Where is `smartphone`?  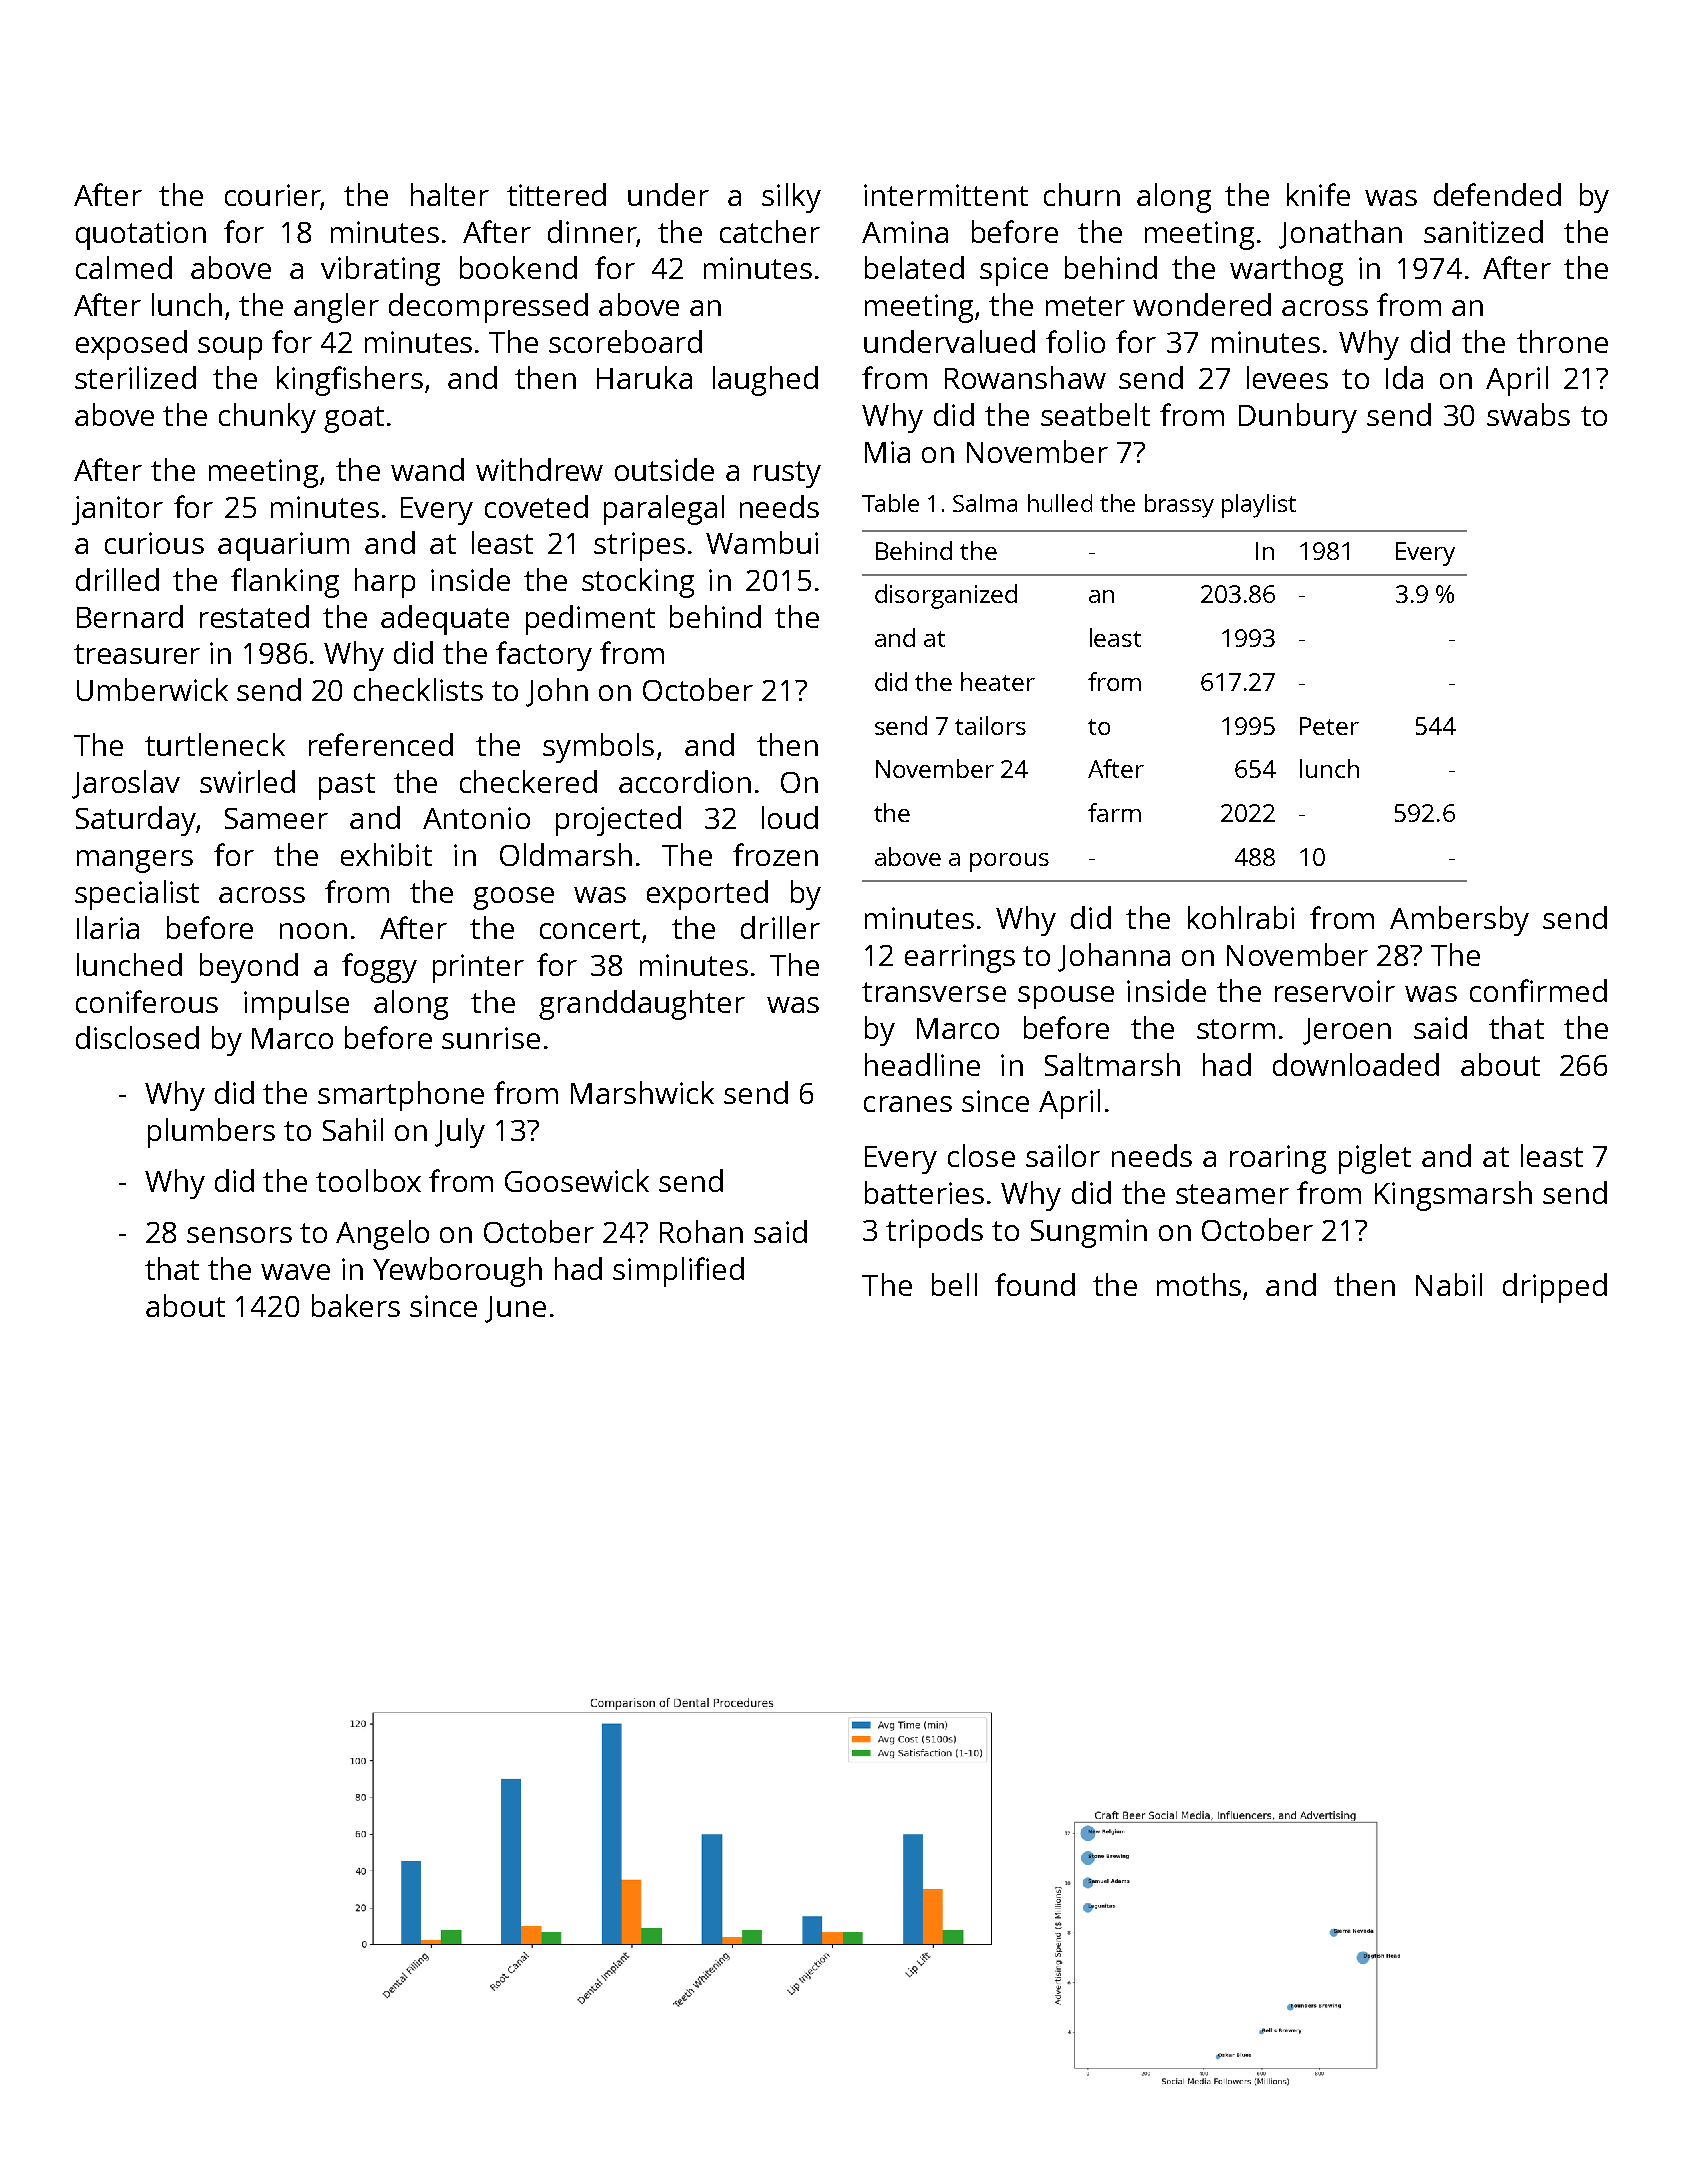 smartphone is located at coordinates (401, 1096).
